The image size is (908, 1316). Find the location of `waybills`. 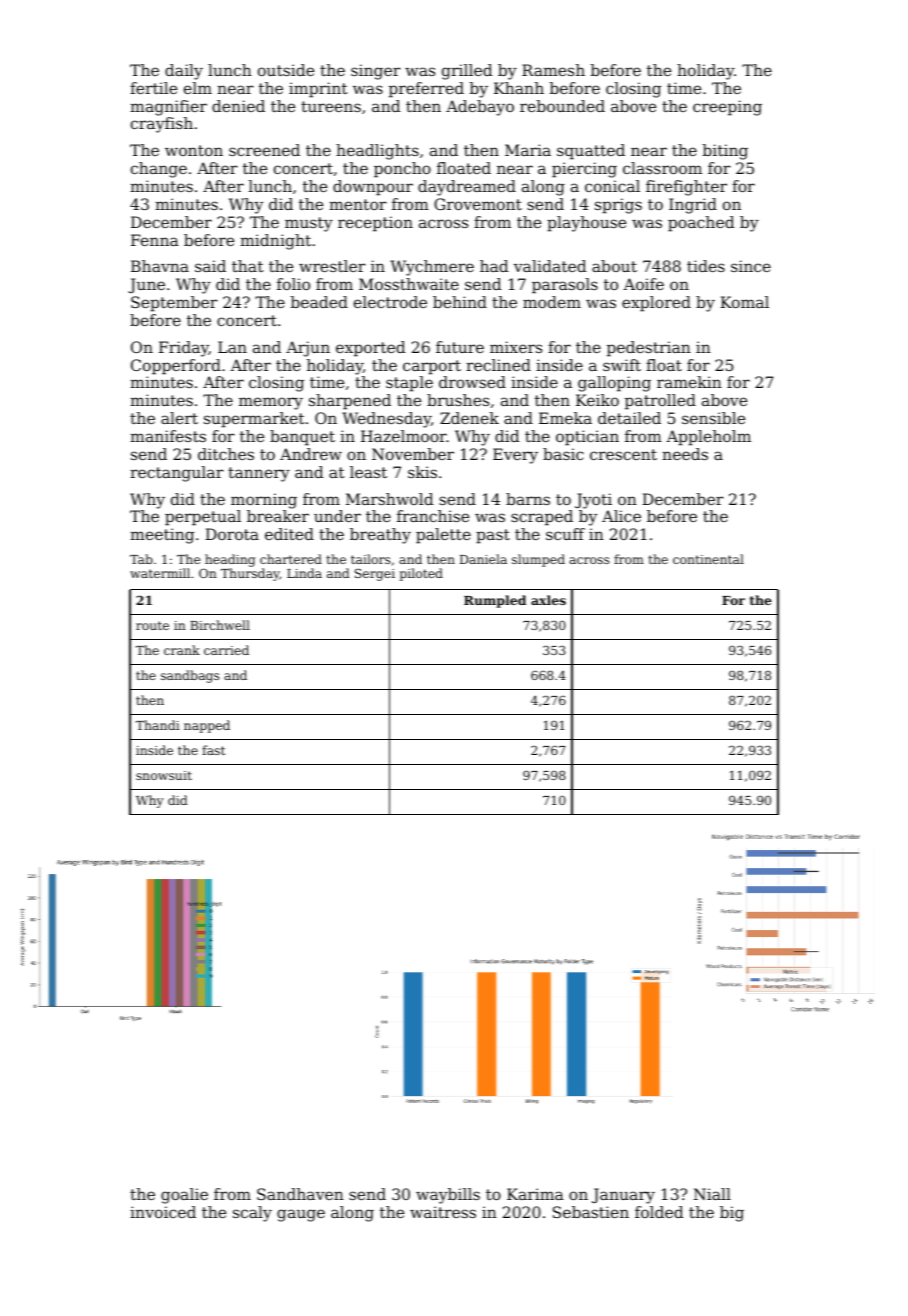

waybills is located at coordinates (448, 1196).
